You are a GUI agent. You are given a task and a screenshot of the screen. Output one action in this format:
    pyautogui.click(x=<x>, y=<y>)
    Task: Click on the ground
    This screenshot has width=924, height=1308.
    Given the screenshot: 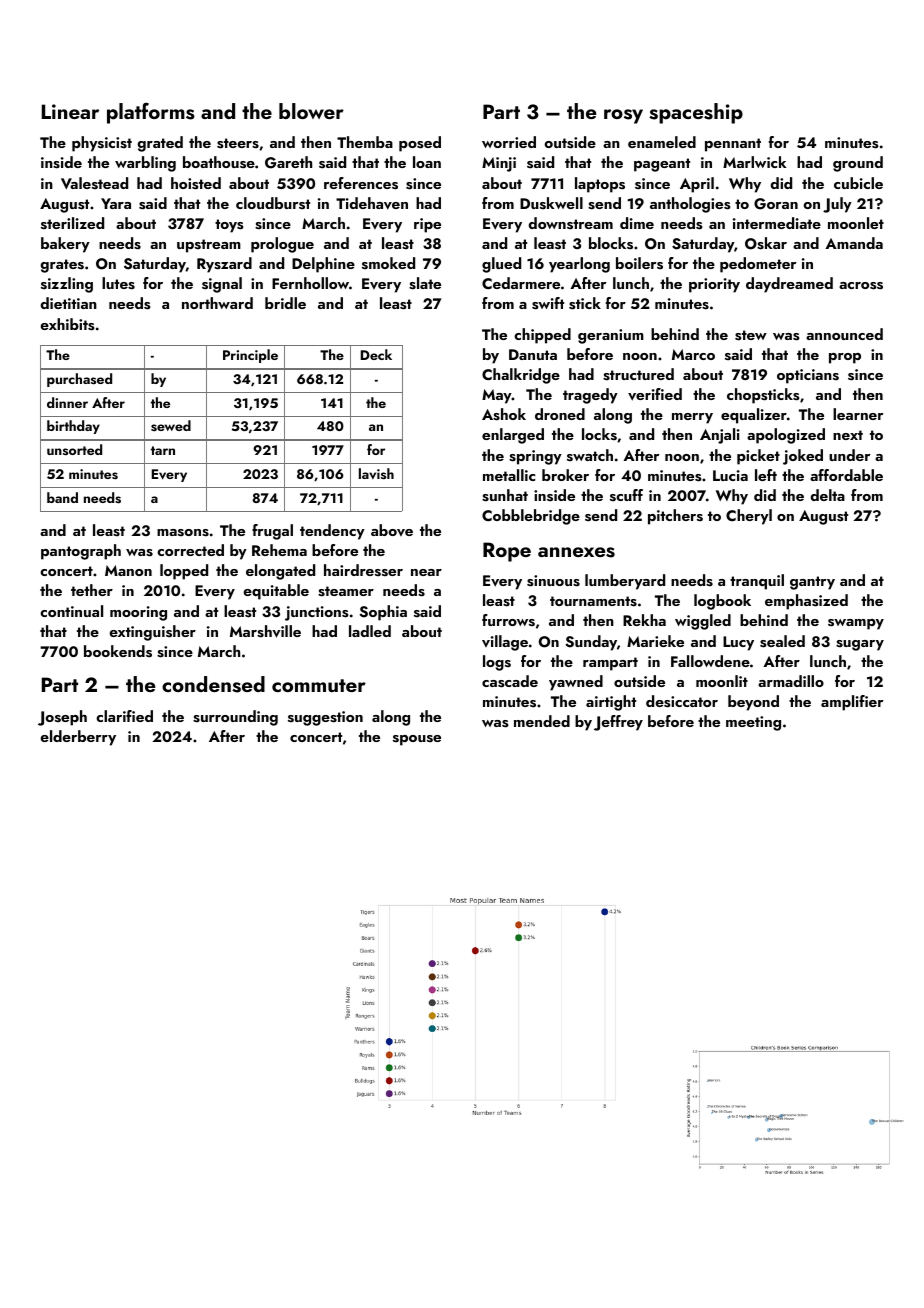 What is the action you would take?
    pyautogui.click(x=858, y=164)
